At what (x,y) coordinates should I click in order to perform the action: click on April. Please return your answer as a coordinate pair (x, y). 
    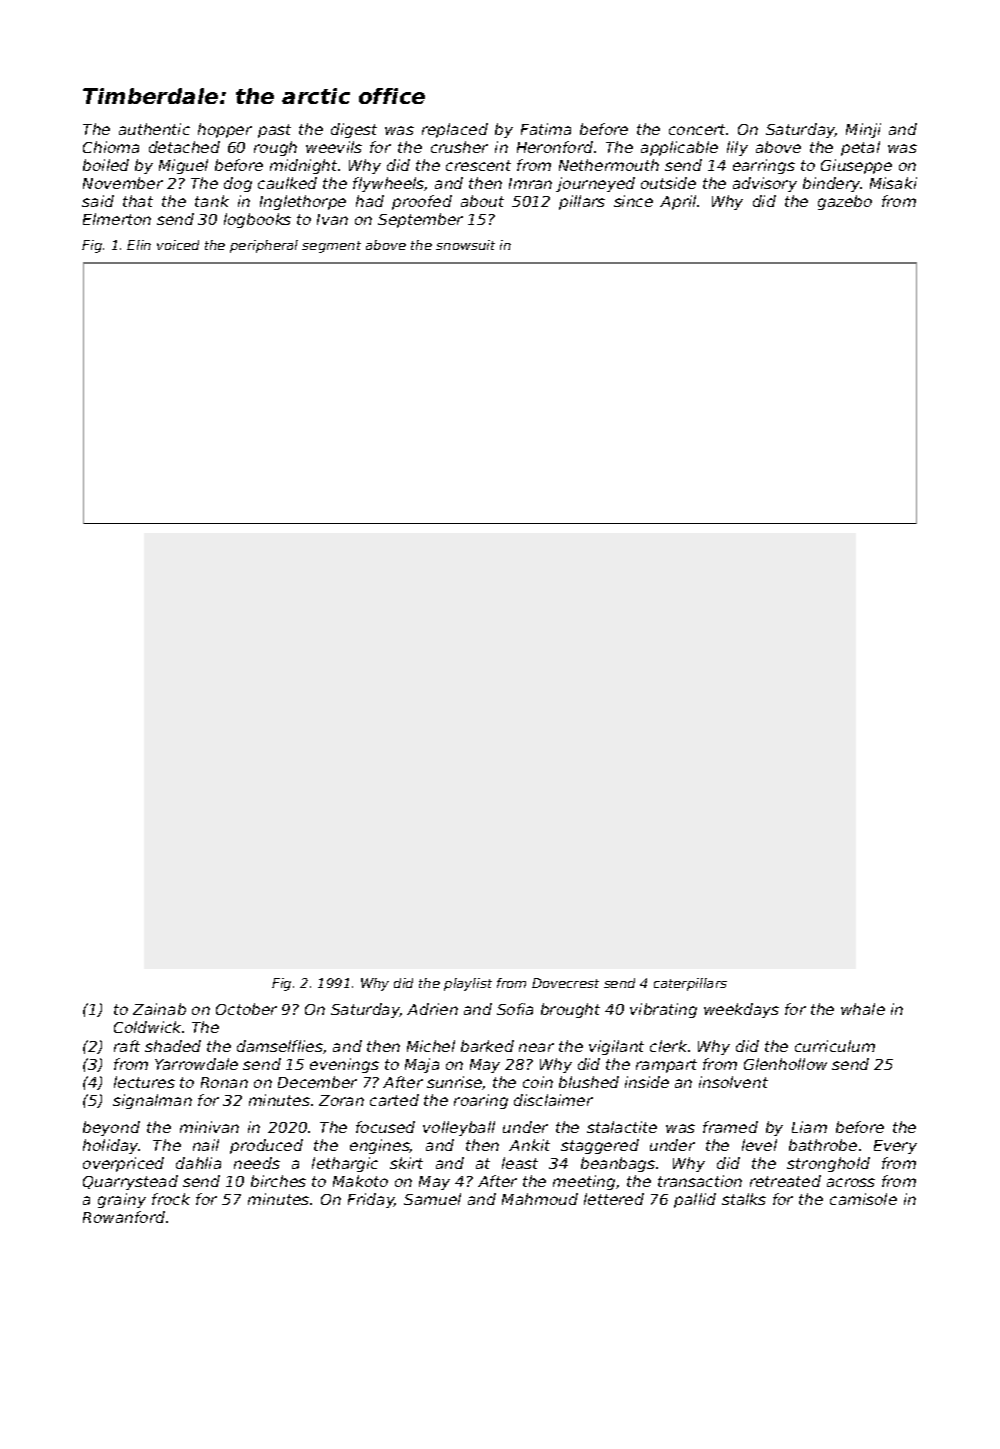
    Looking at the image, I should click on (678, 202).
